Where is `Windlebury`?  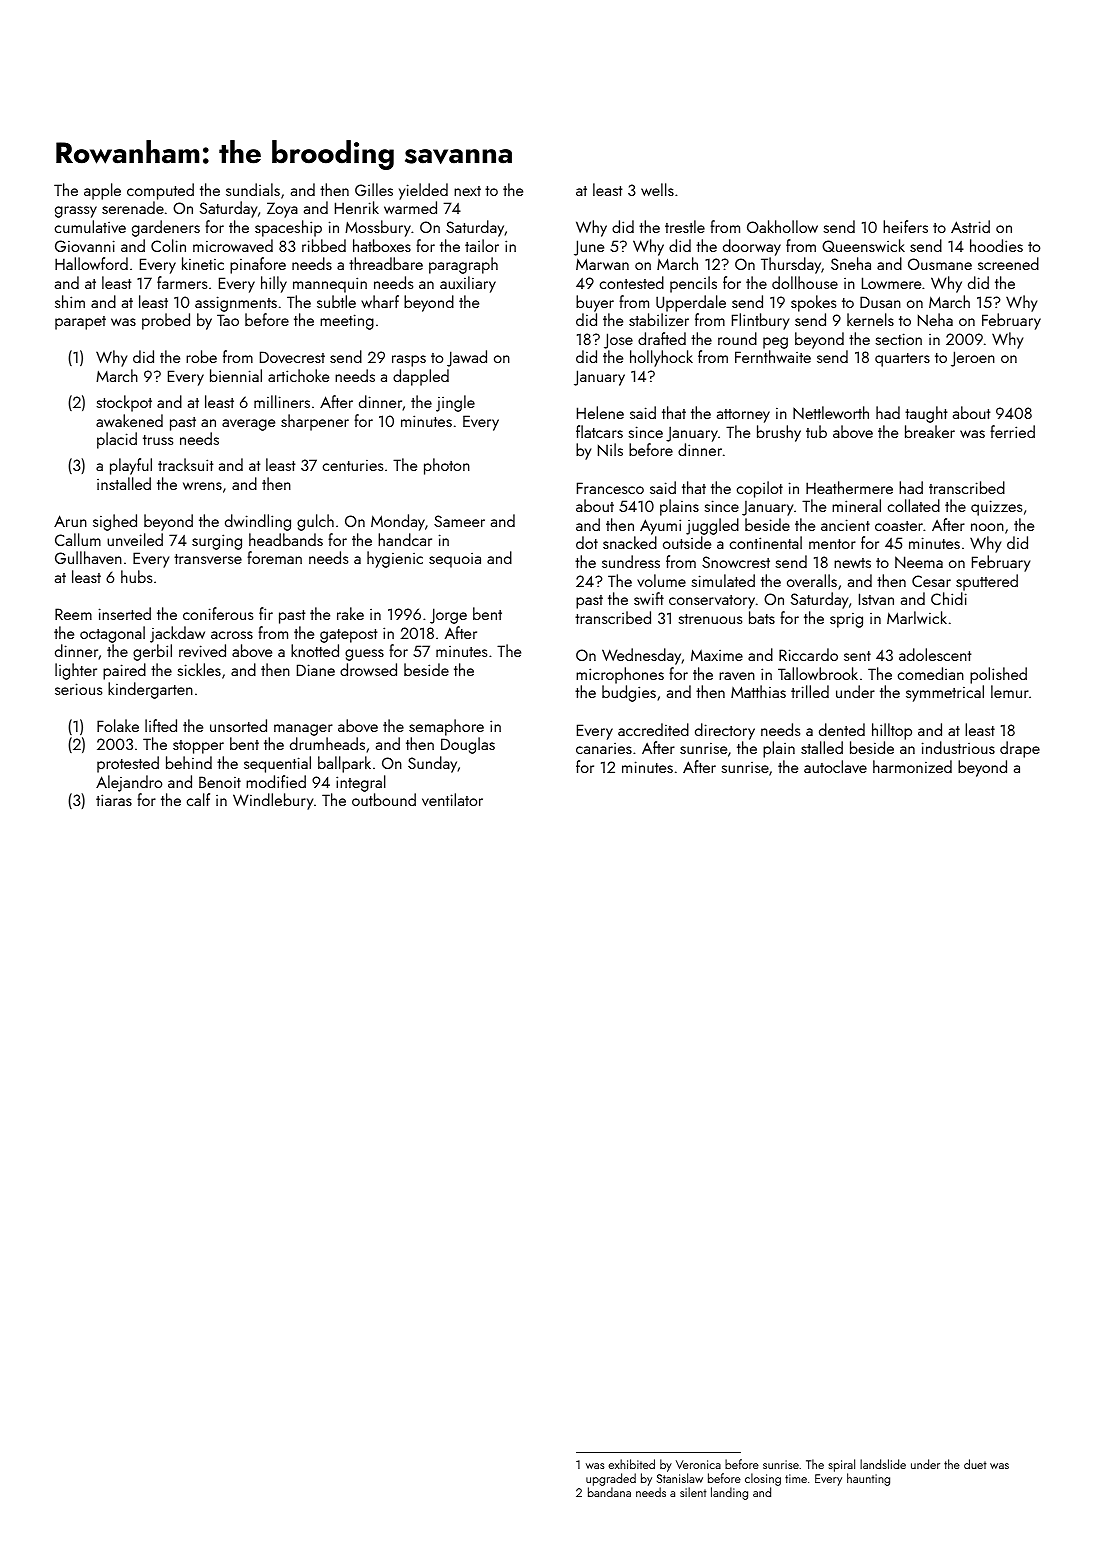
Windlebury is located at coordinates (273, 801).
